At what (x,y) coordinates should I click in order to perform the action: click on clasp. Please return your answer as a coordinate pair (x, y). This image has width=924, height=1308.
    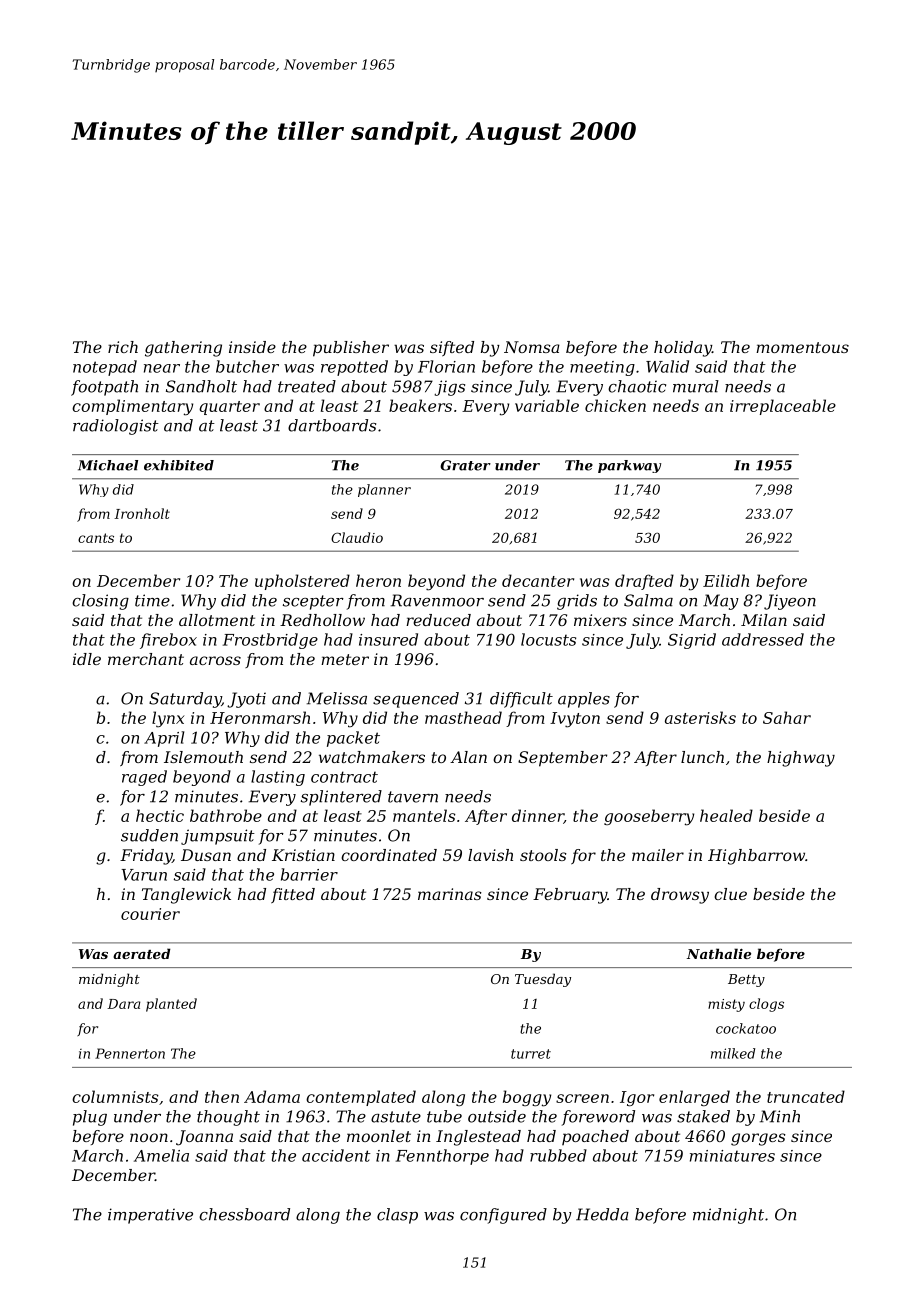
    Looking at the image, I should click on (397, 1216).
